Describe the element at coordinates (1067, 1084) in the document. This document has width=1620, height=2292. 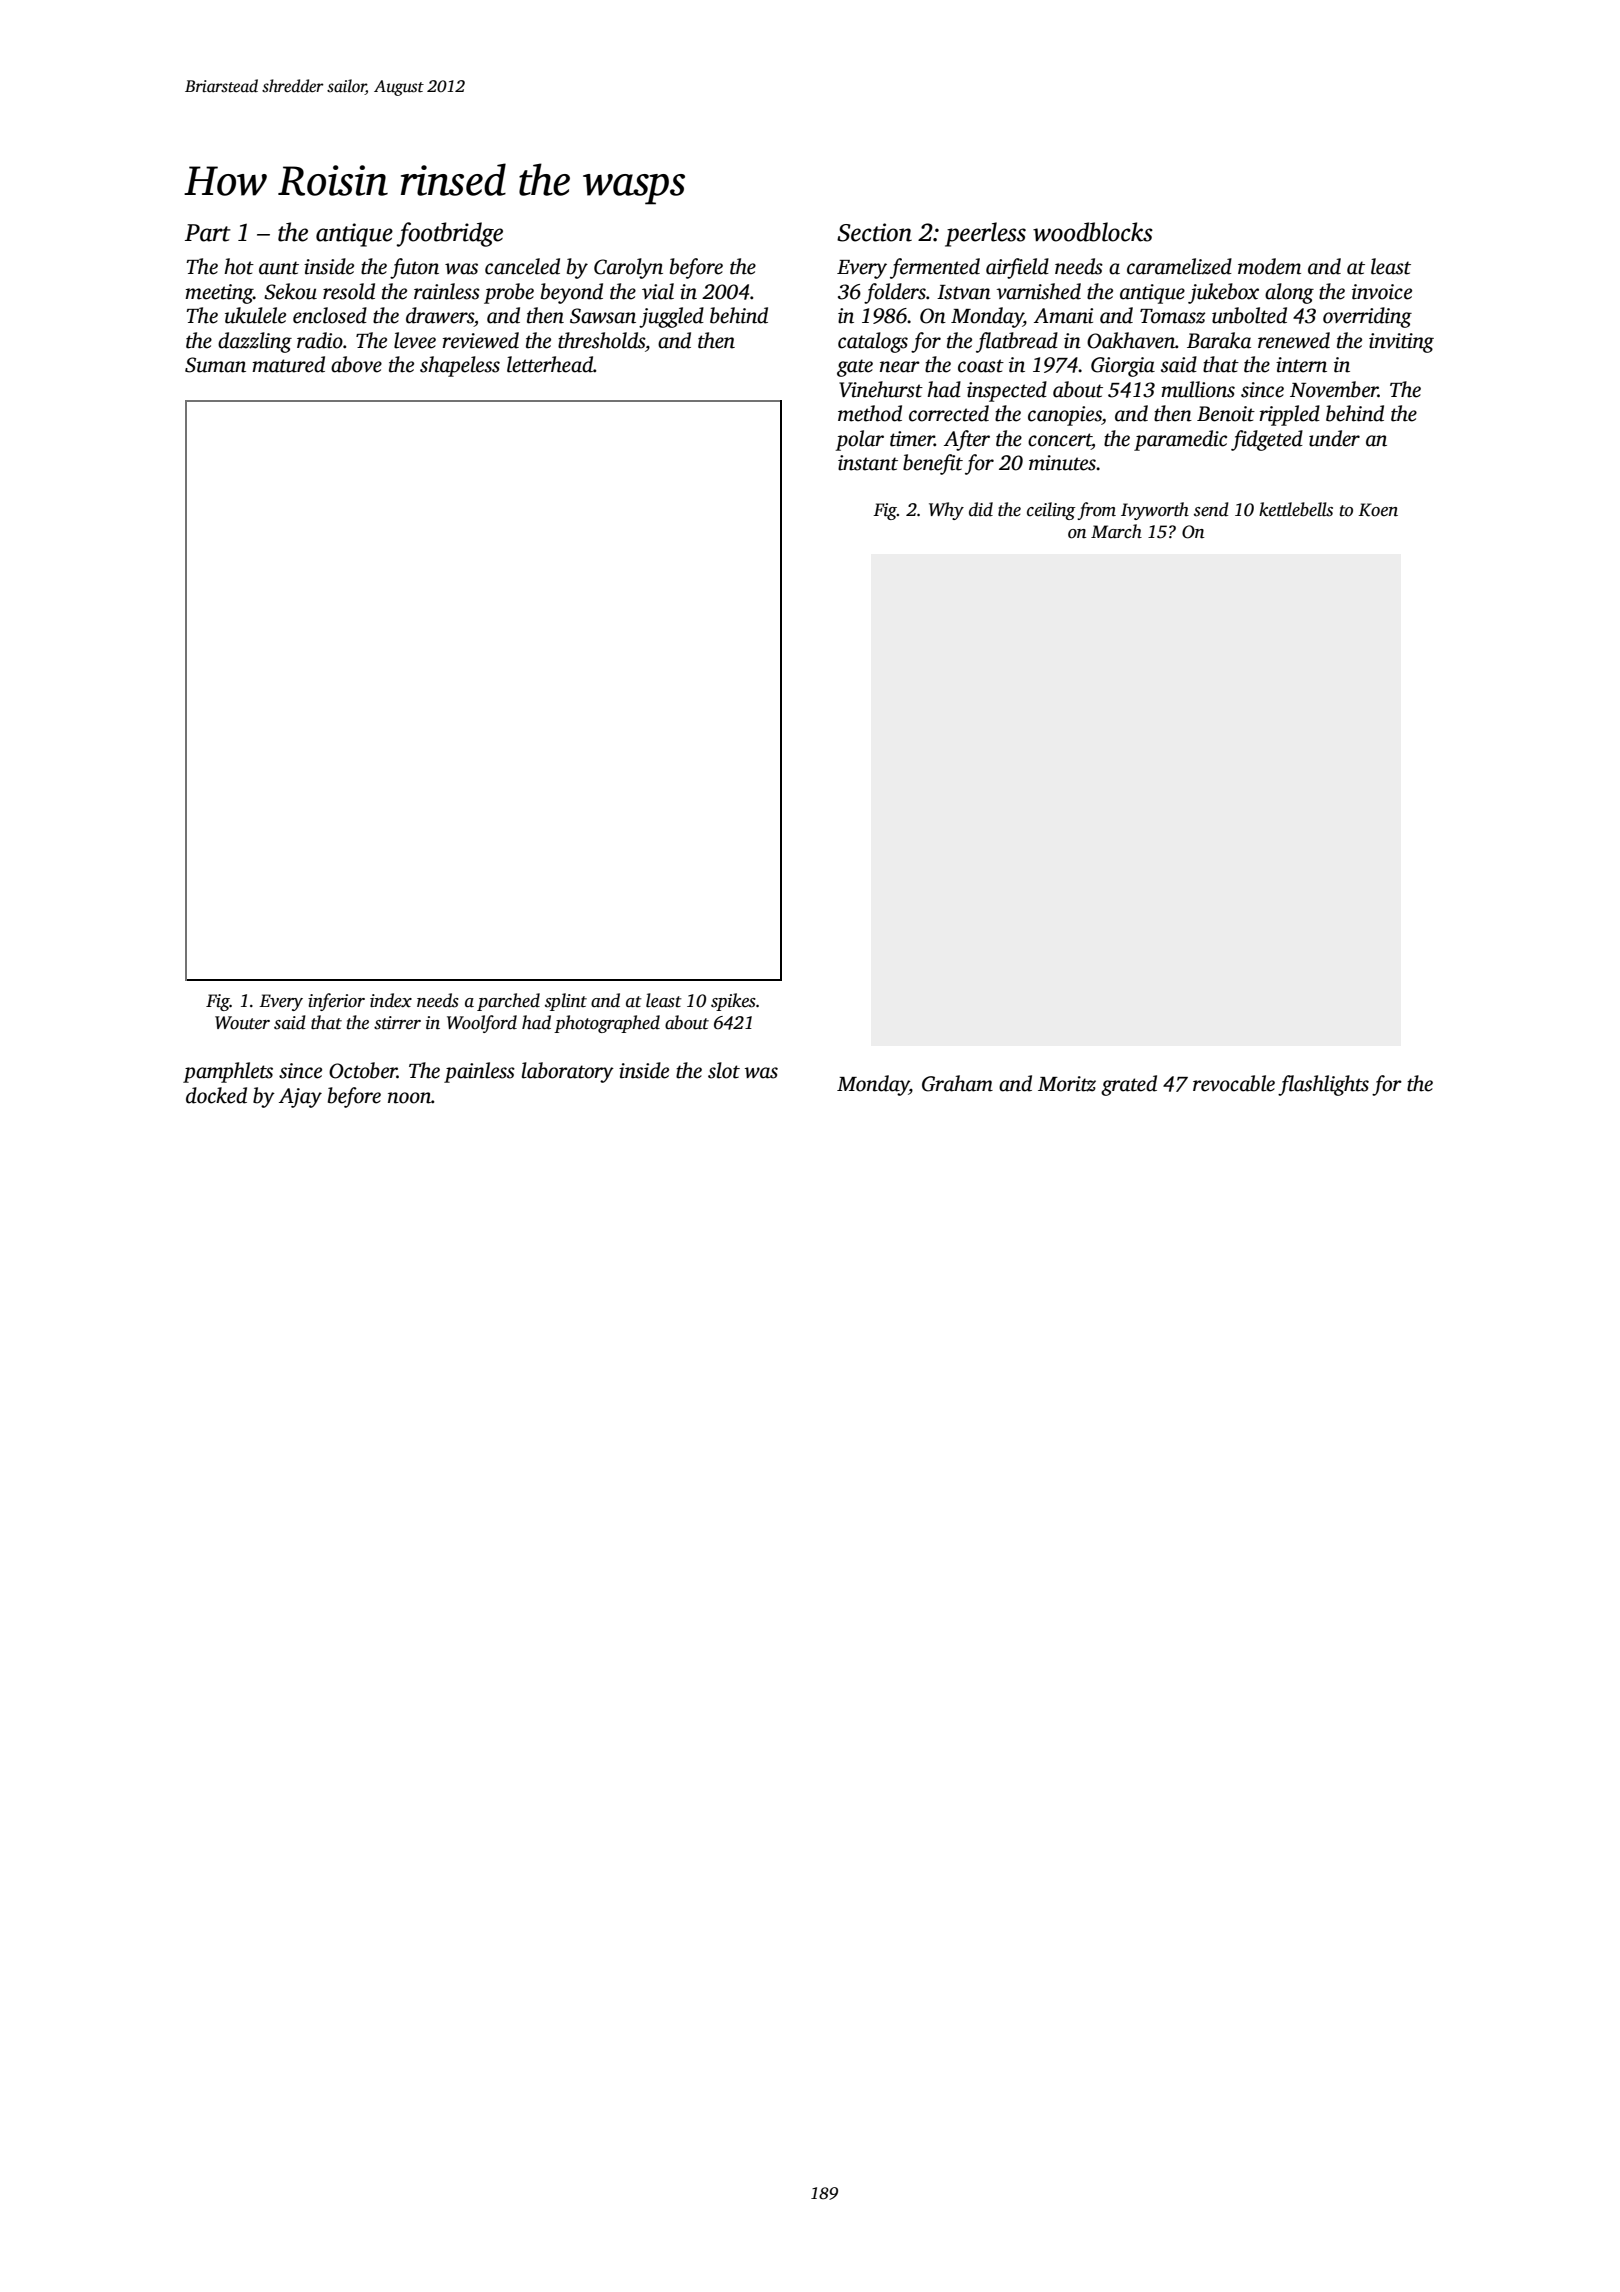
I see `Moritz` at that location.
